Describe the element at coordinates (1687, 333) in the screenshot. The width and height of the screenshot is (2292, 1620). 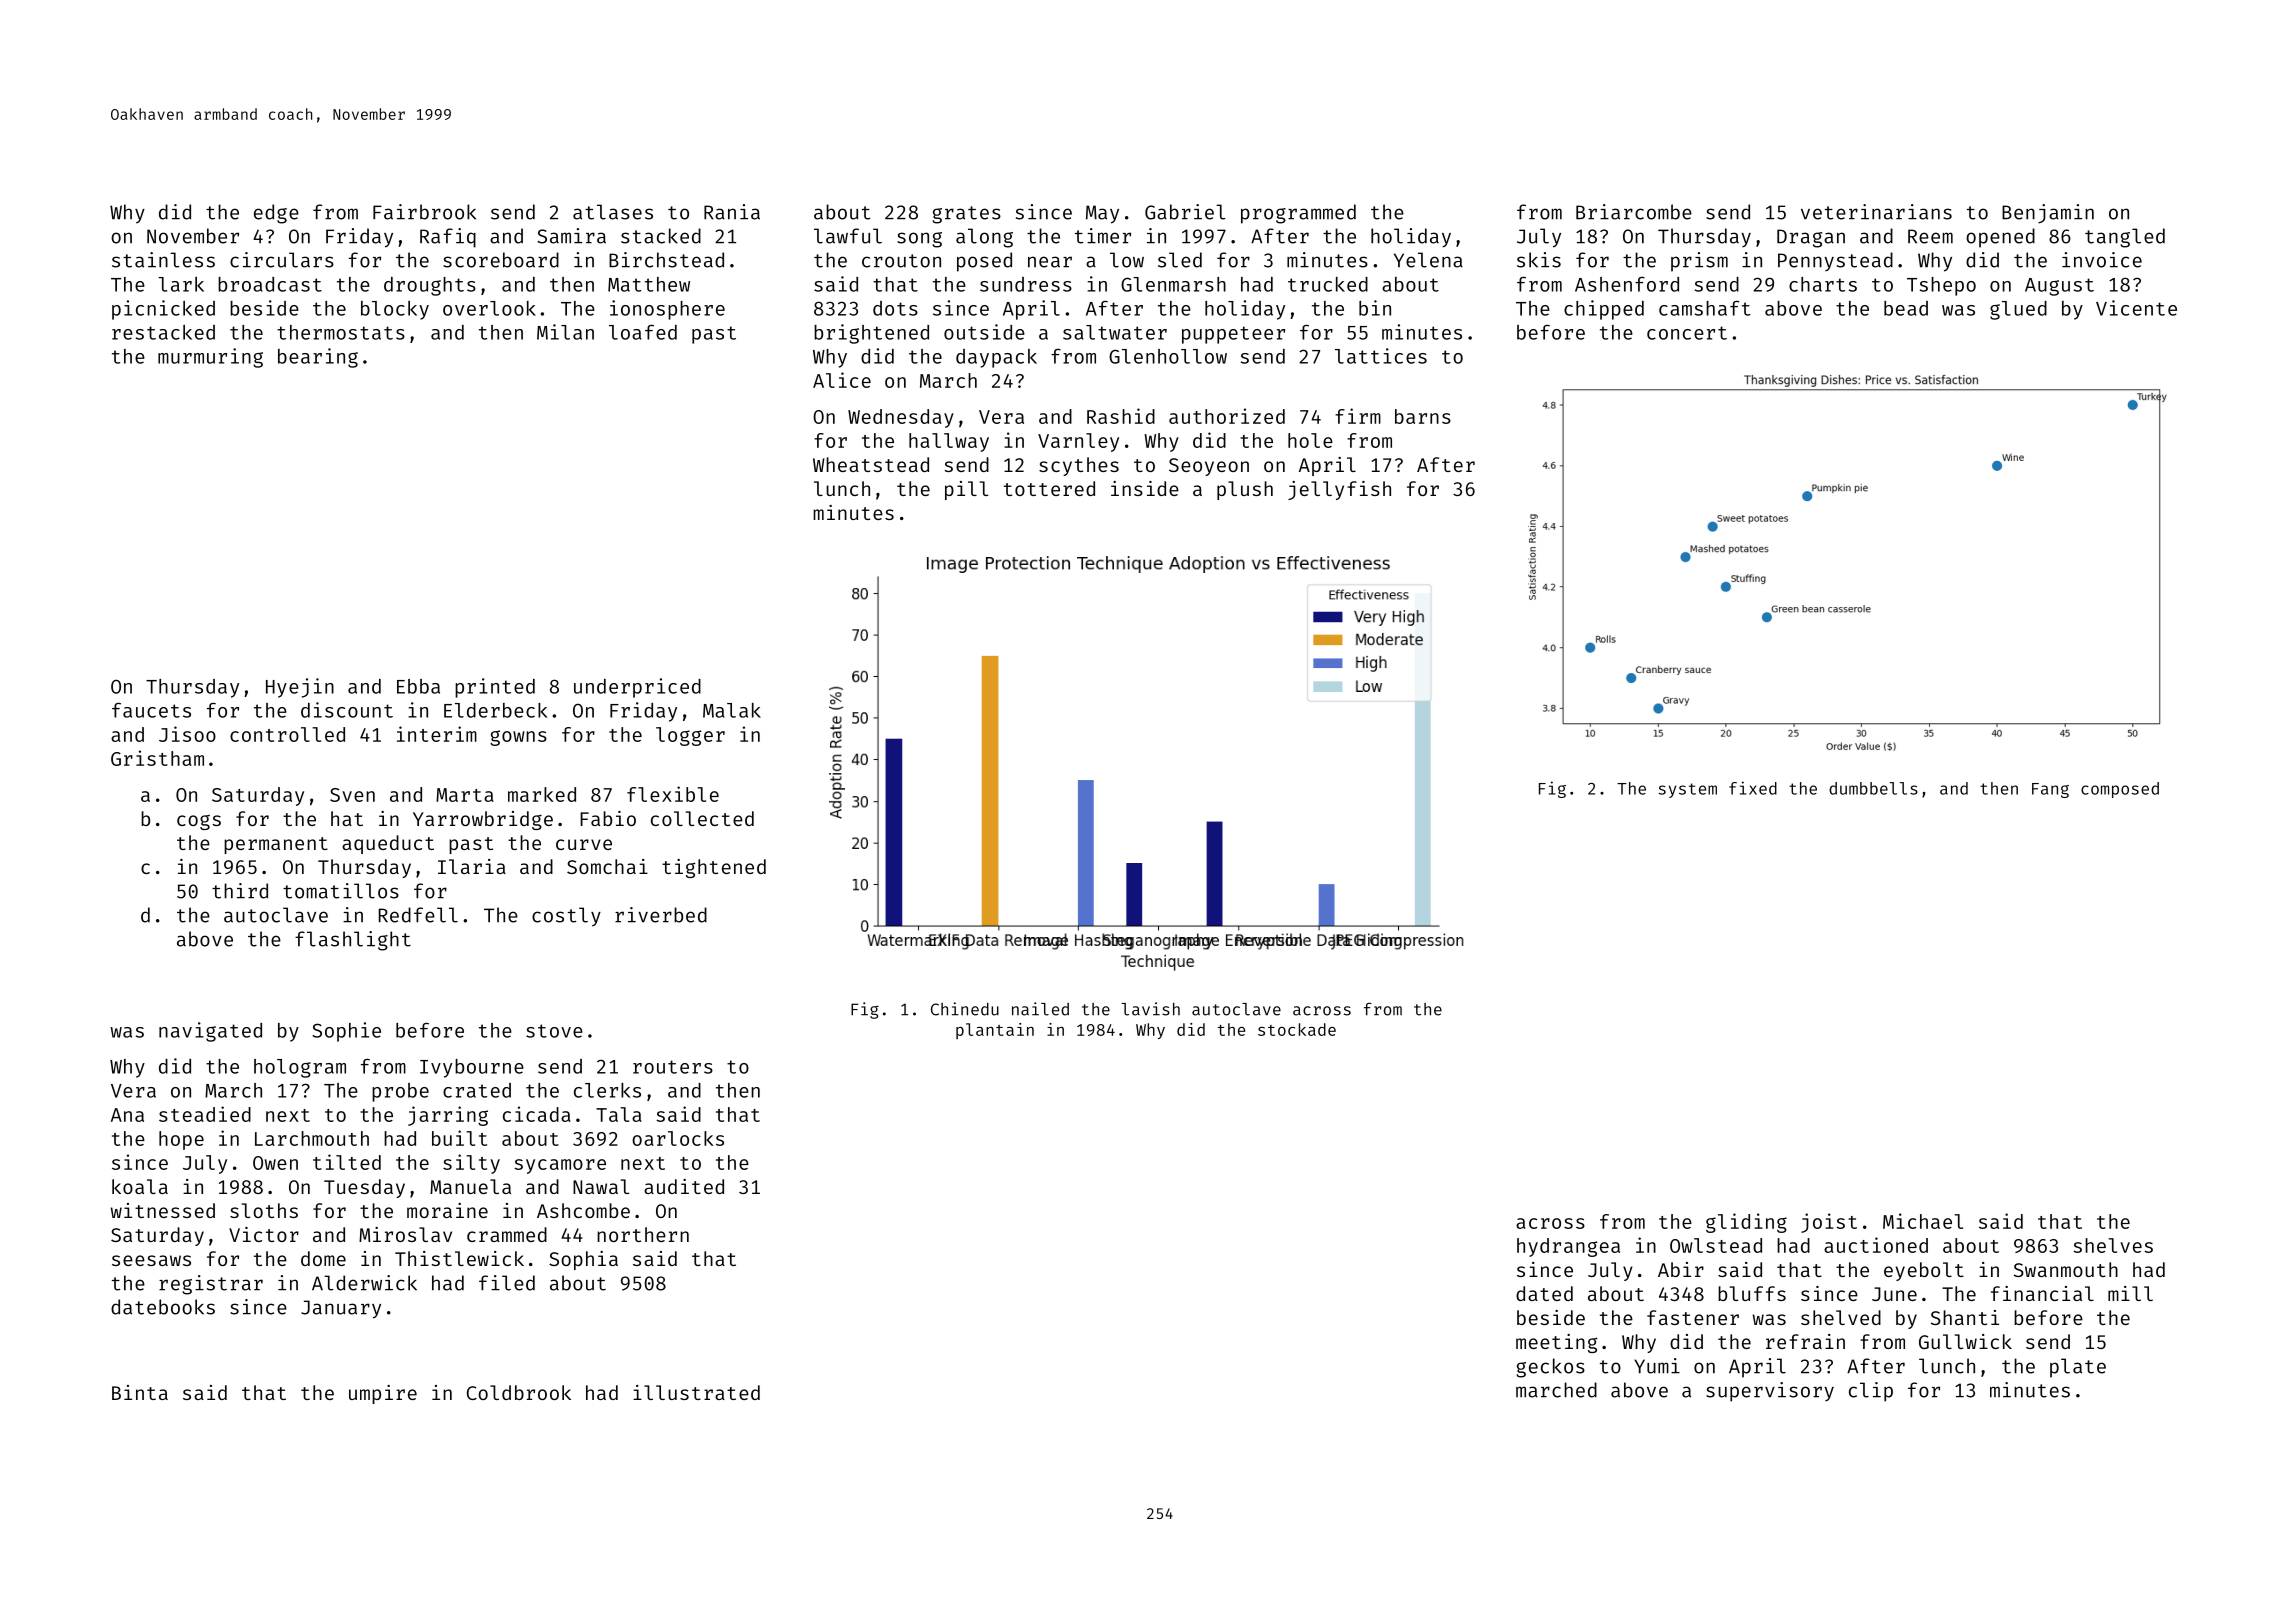
I see `concert` at that location.
